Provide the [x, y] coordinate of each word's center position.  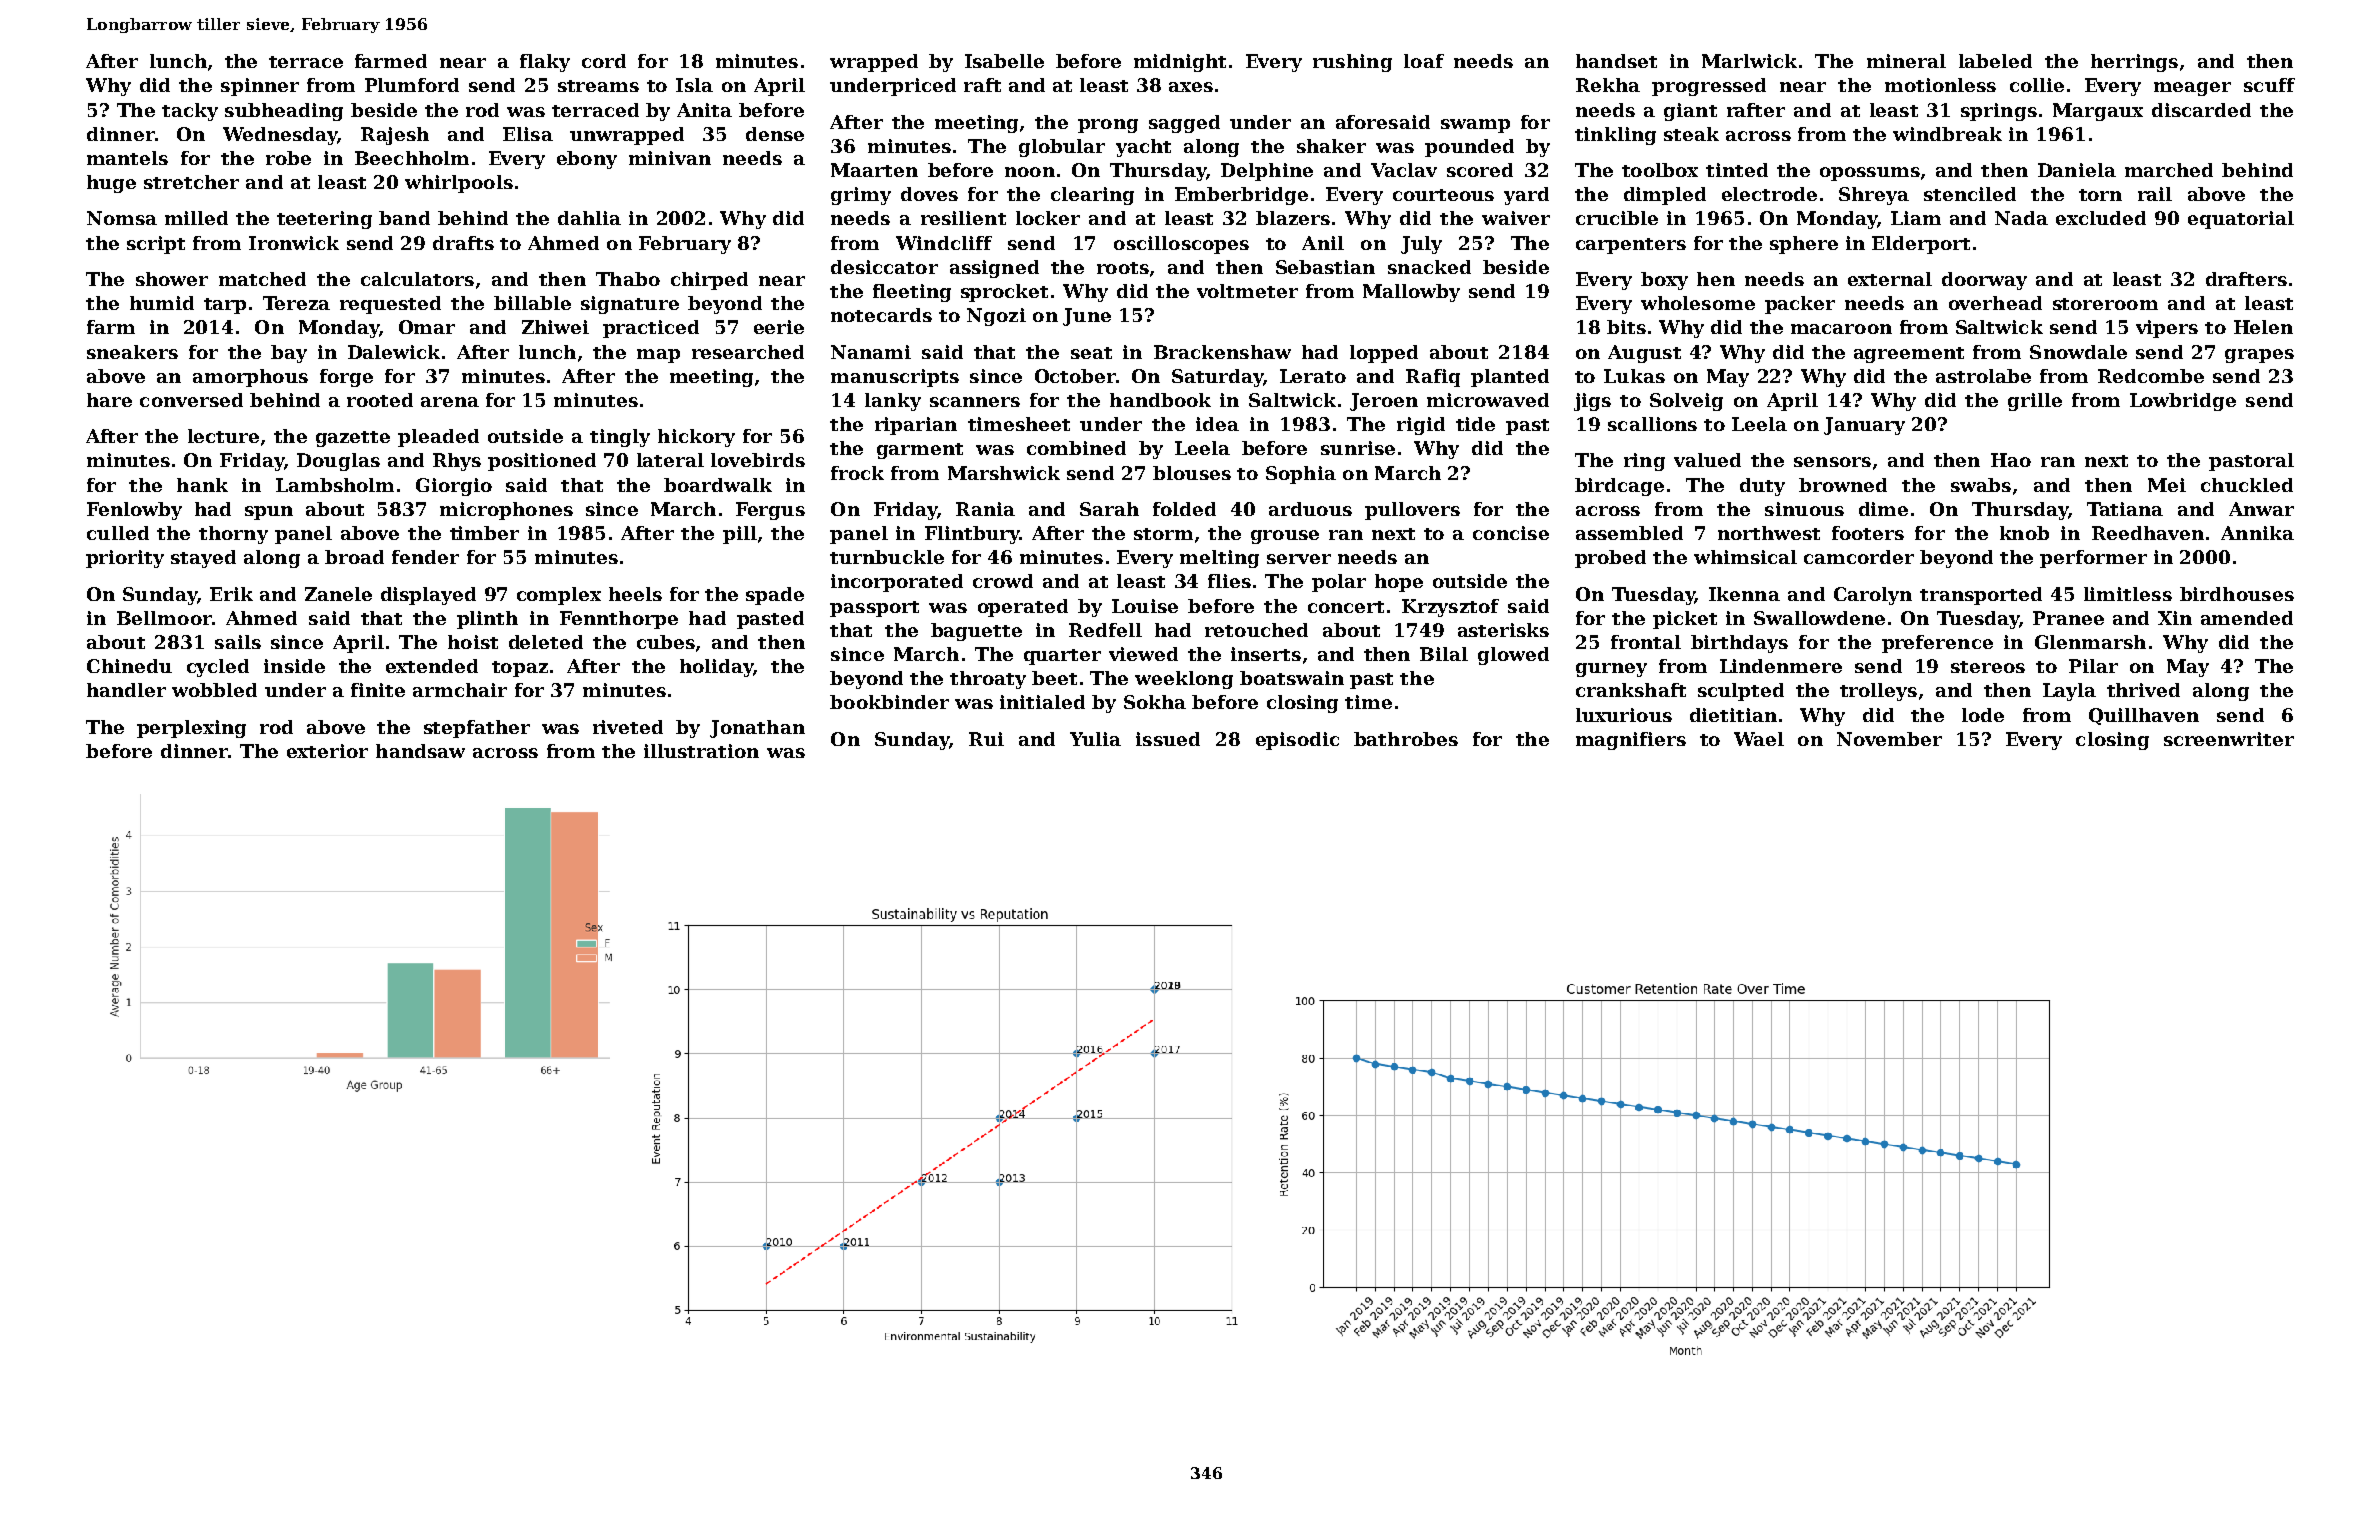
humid [162, 303]
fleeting [912, 293]
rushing [1352, 63]
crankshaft [1631, 690]
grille [2035, 402]
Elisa [528, 134]
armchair [460, 690]
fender [425, 557]
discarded [2201, 110]
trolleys [1878, 692]
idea [1217, 424]
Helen [2263, 327]
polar [1339, 583]
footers [1868, 533]
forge [346, 378]
